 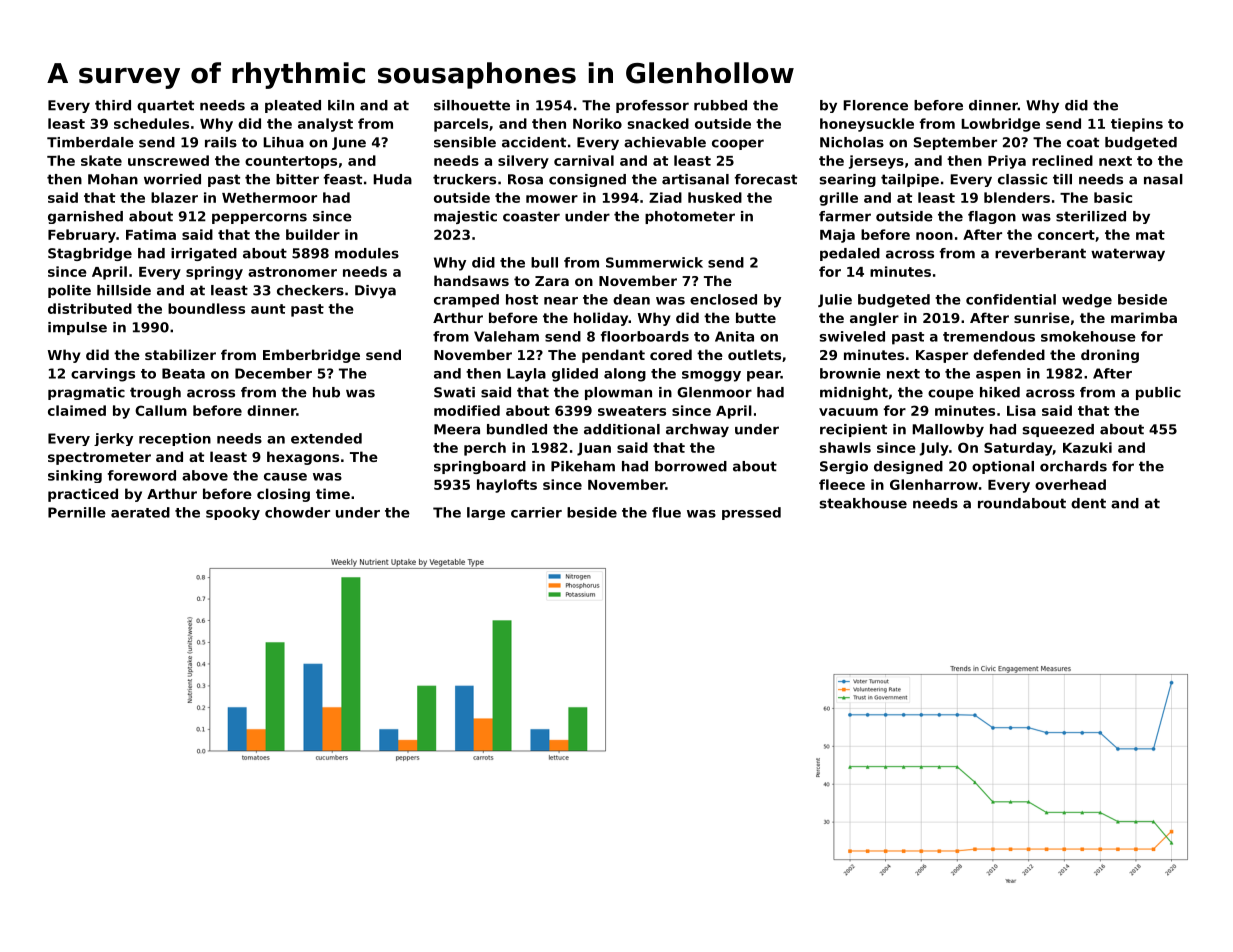 I want to click on jerky, so click(x=113, y=439).
